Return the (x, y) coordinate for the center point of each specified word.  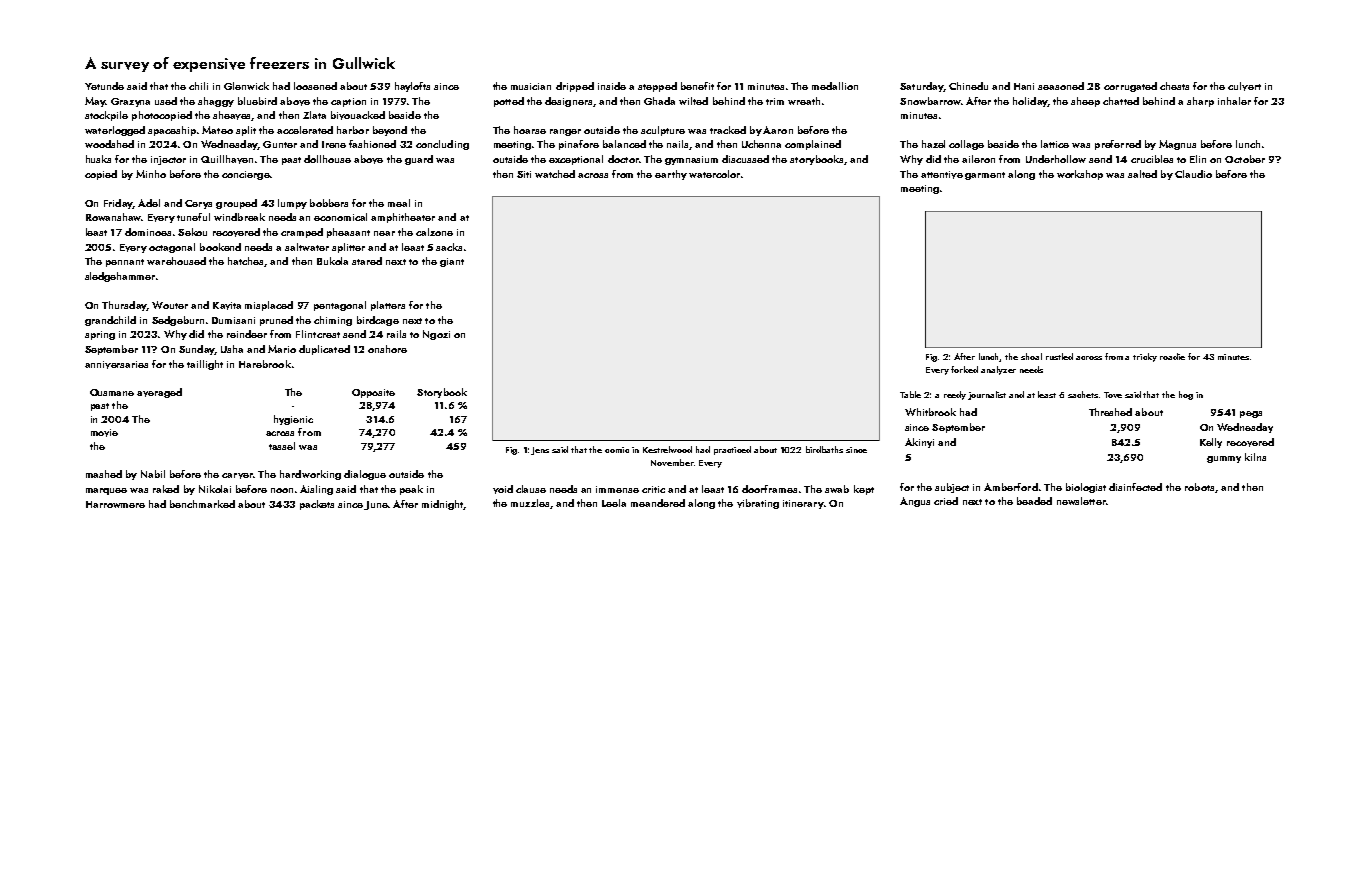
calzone (434, 232)
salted (1142, 174)
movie (104, 433)
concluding (442, 145)
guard (419, 160)
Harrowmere (115, 504)
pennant (125, 263)
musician (531, 86)
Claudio (1193, 174)
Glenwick (246, 86)
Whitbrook (930, 412)
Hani (1024, 86)
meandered (658, 503)
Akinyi (919, 443)
